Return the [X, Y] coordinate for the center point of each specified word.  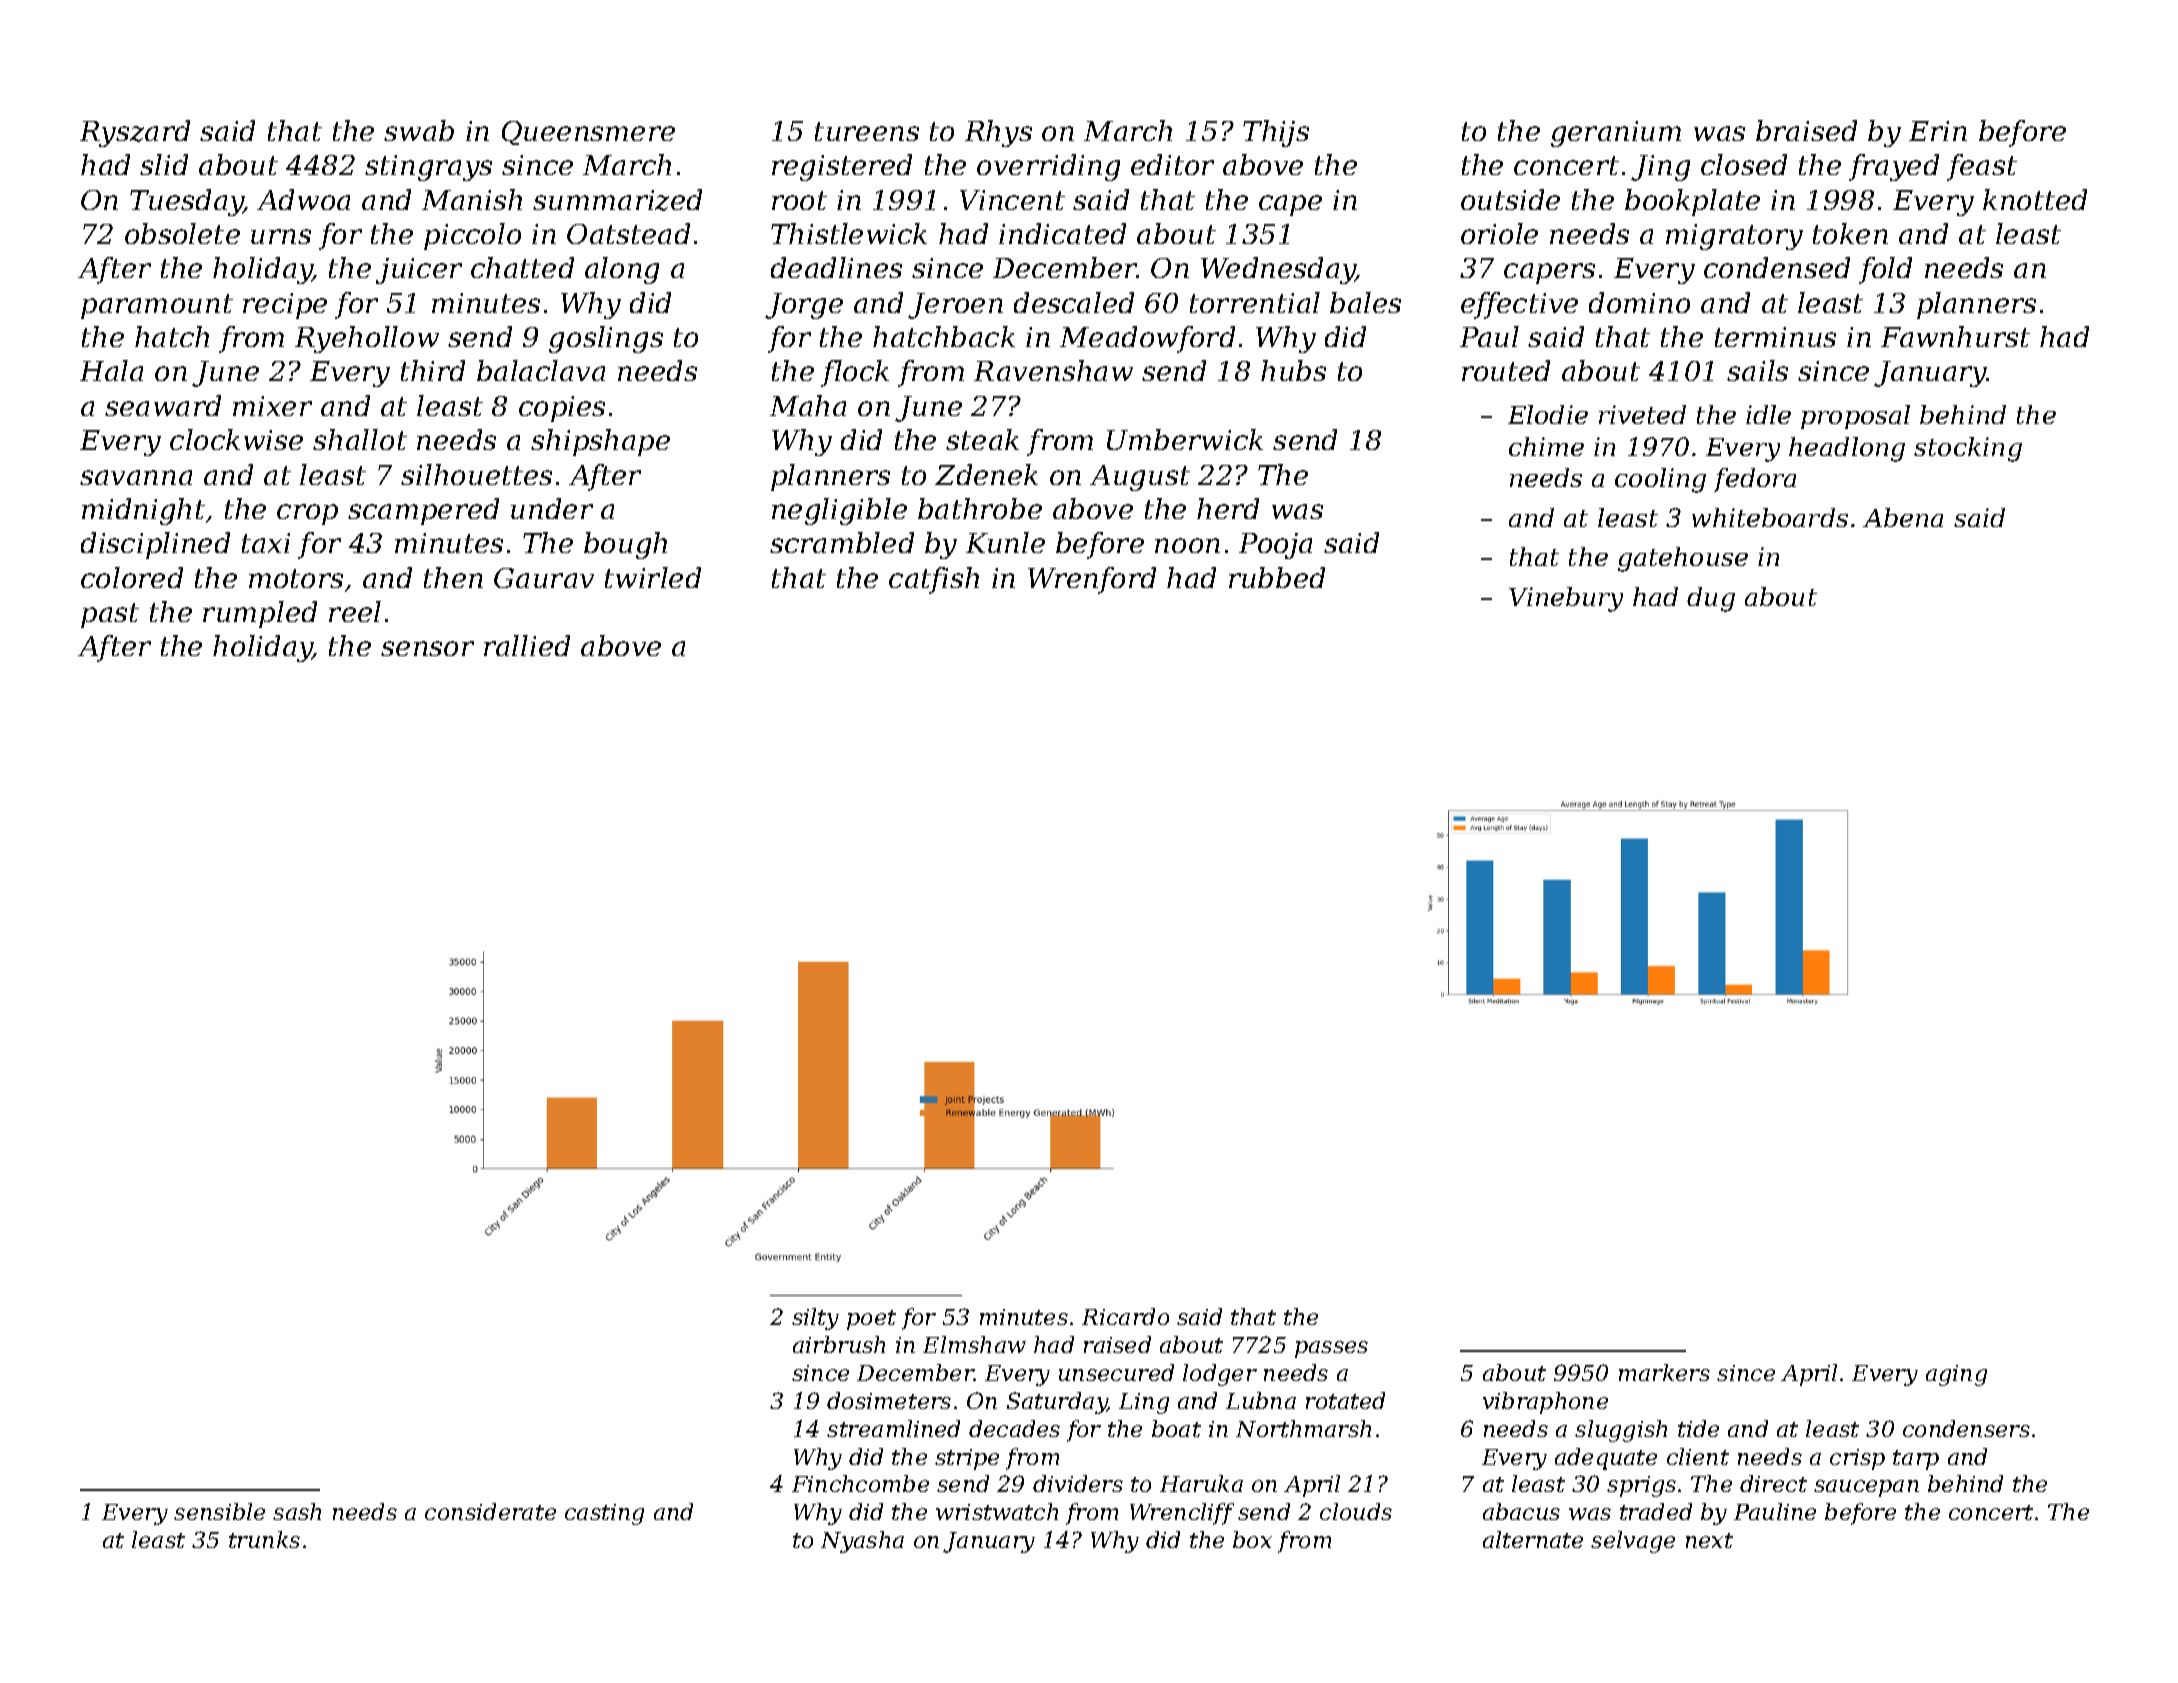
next [1709, 1540]
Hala [111, 370]
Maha [808, 405]
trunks [264, 1539]
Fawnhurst [1955, 336]
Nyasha [862, 1542]
